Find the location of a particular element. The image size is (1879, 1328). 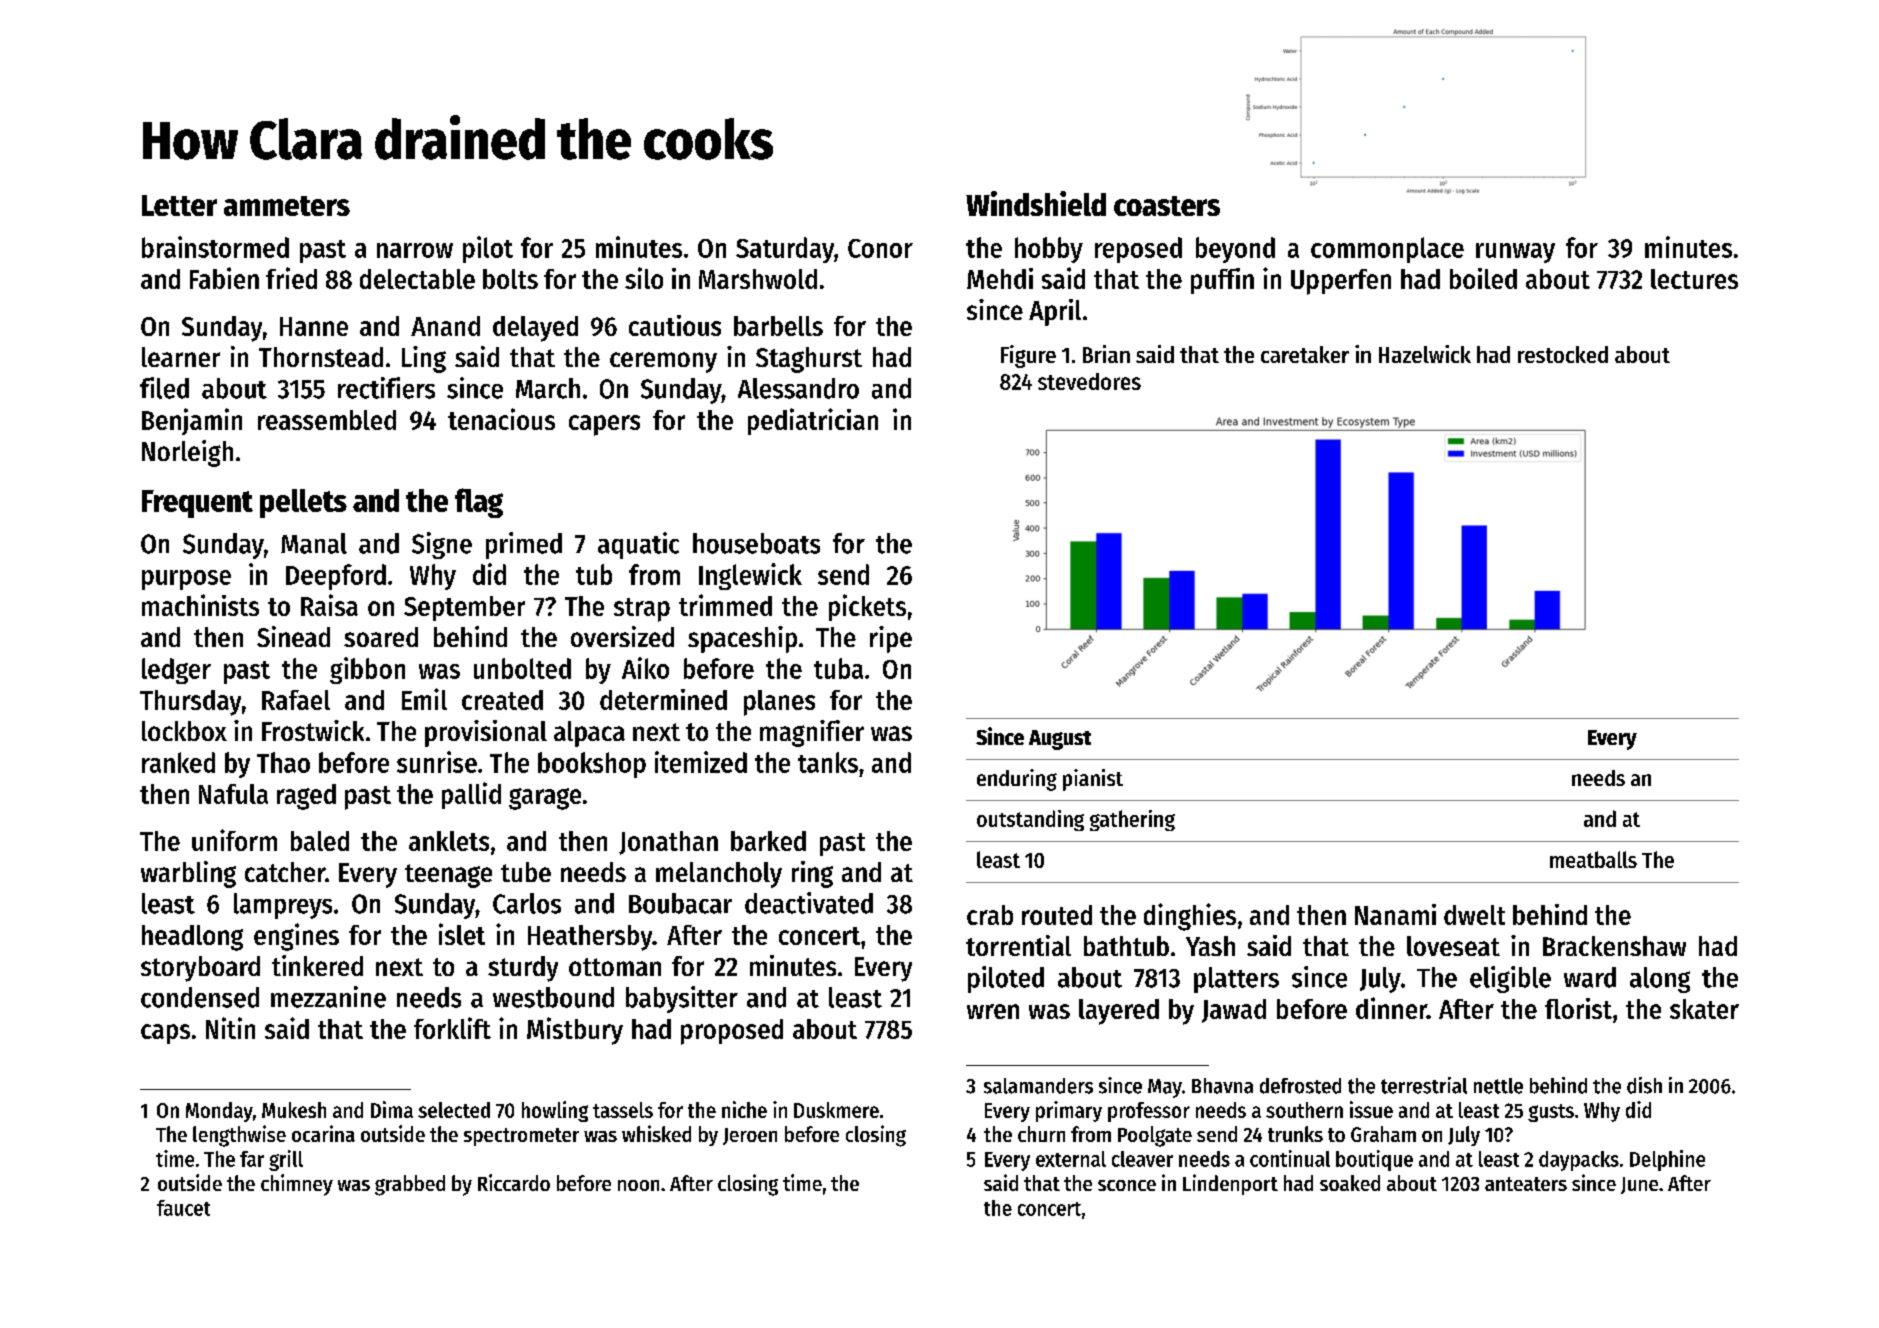

tinkered is located at coordinates (317, 965).
